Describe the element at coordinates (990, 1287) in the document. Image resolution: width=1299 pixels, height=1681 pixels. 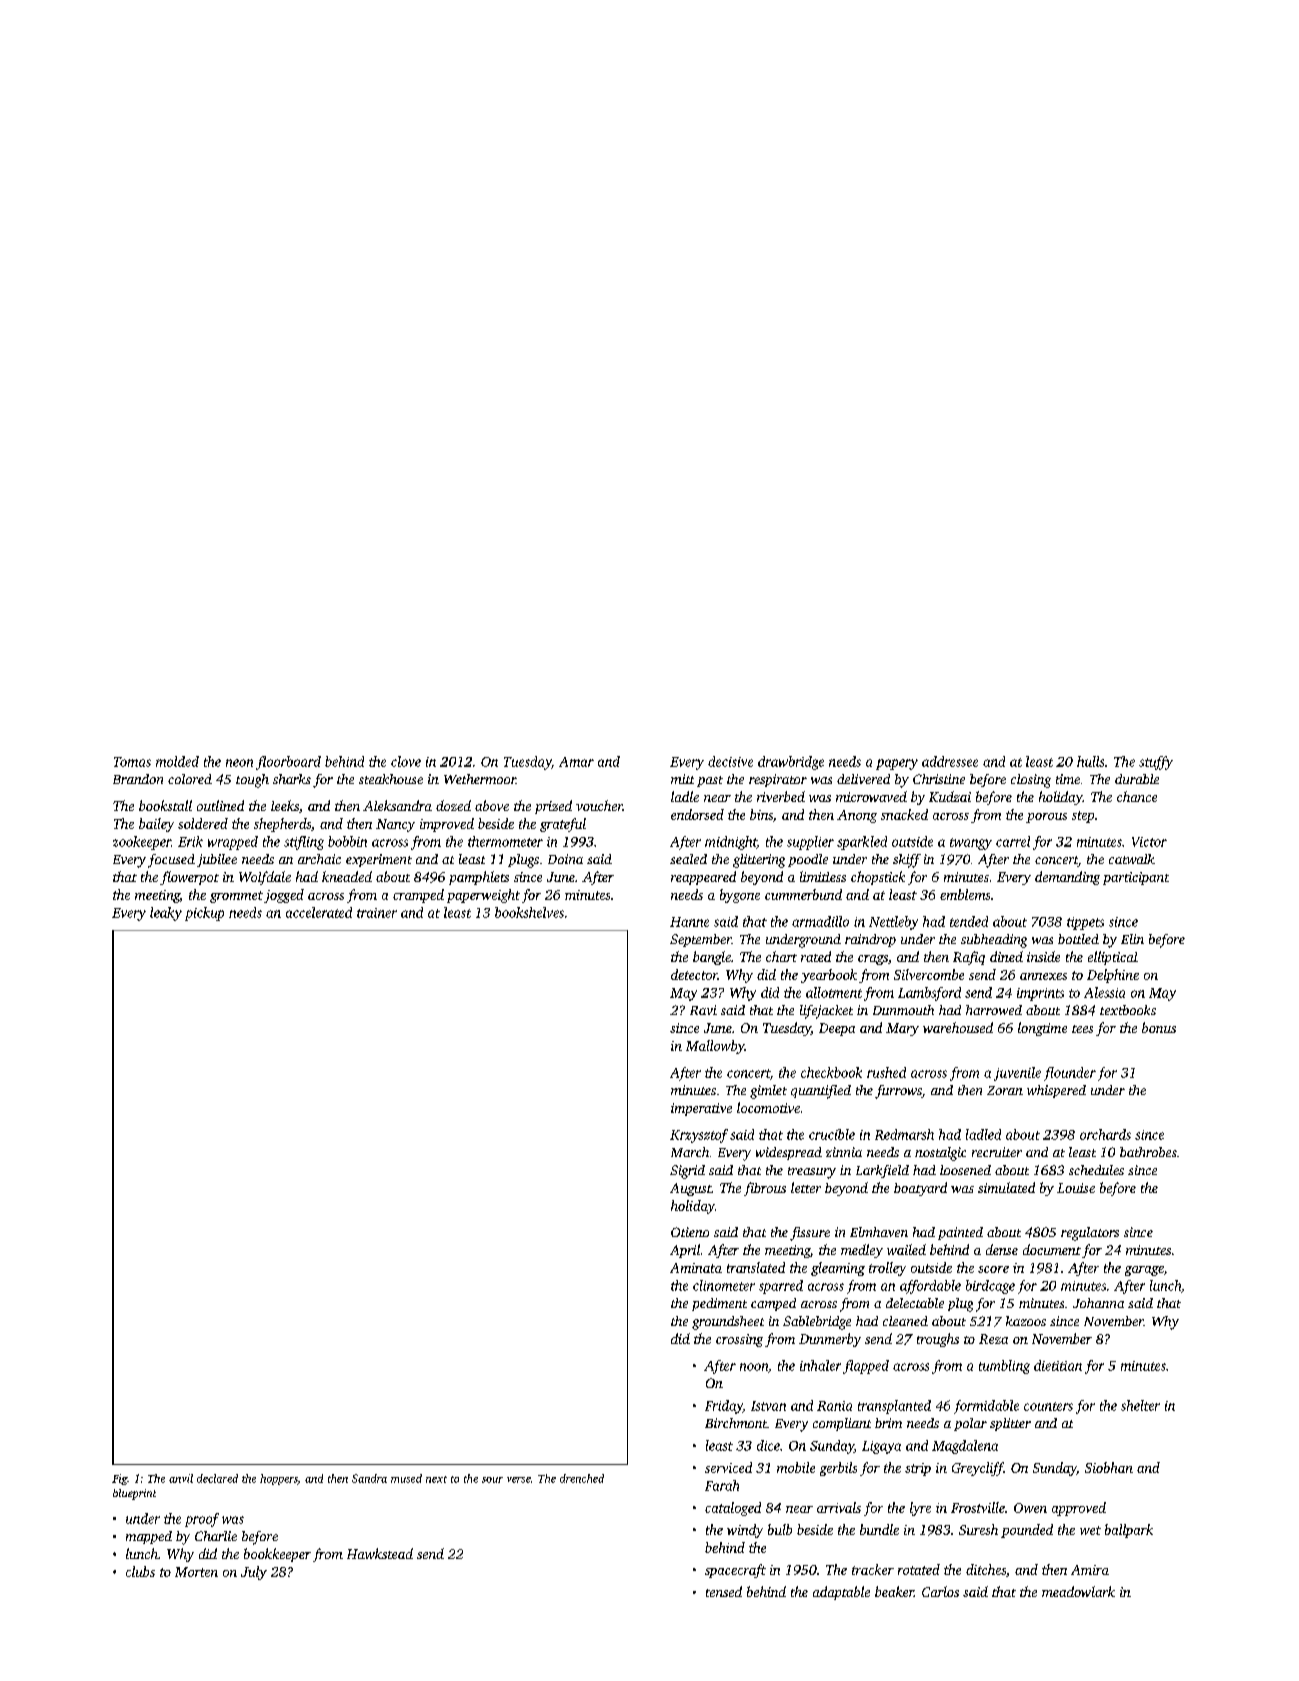
I see `birdcage` at that location.
